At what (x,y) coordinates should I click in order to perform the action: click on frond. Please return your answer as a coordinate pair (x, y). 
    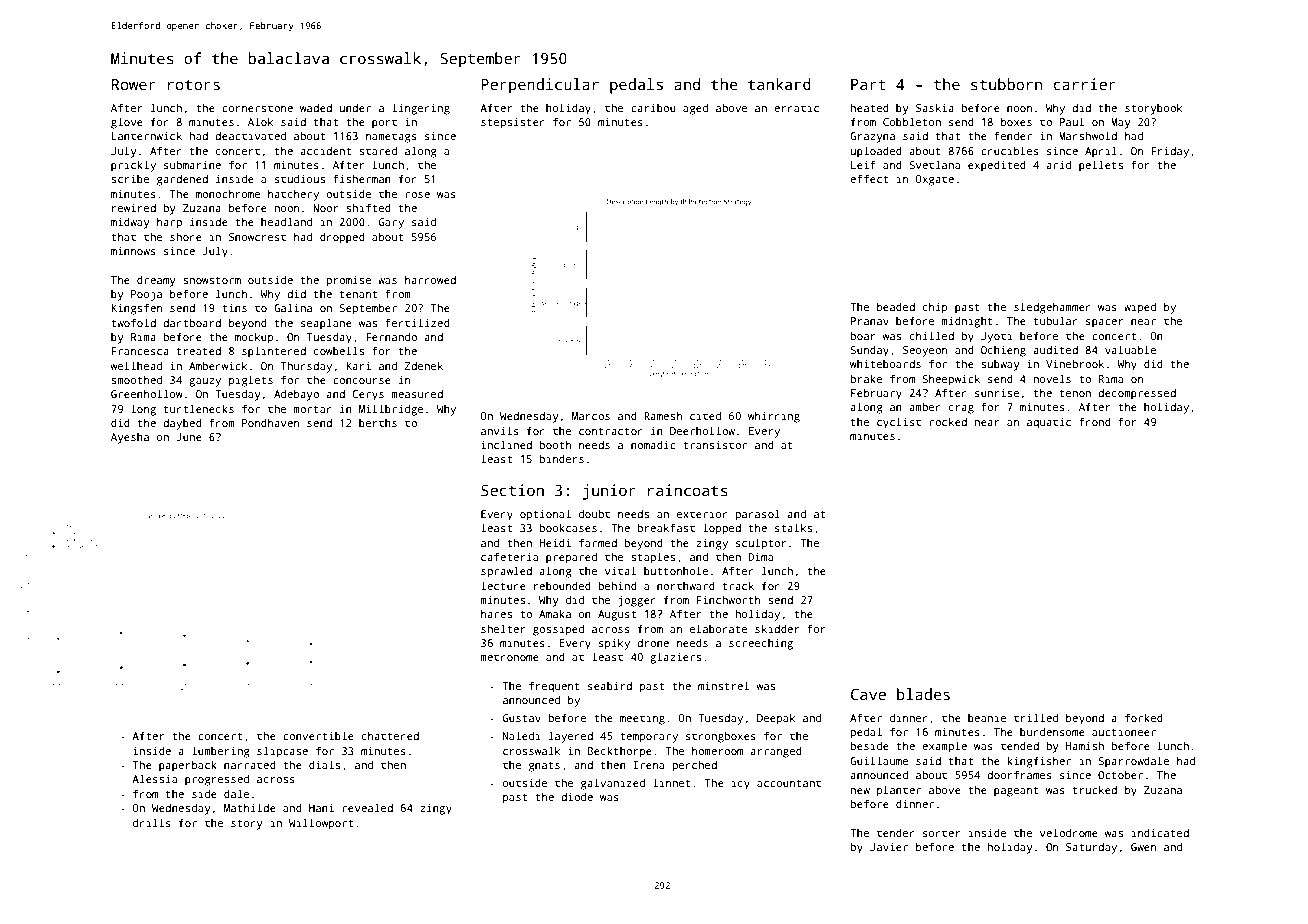
    Looking at the image, I should click on (1095, 421).
